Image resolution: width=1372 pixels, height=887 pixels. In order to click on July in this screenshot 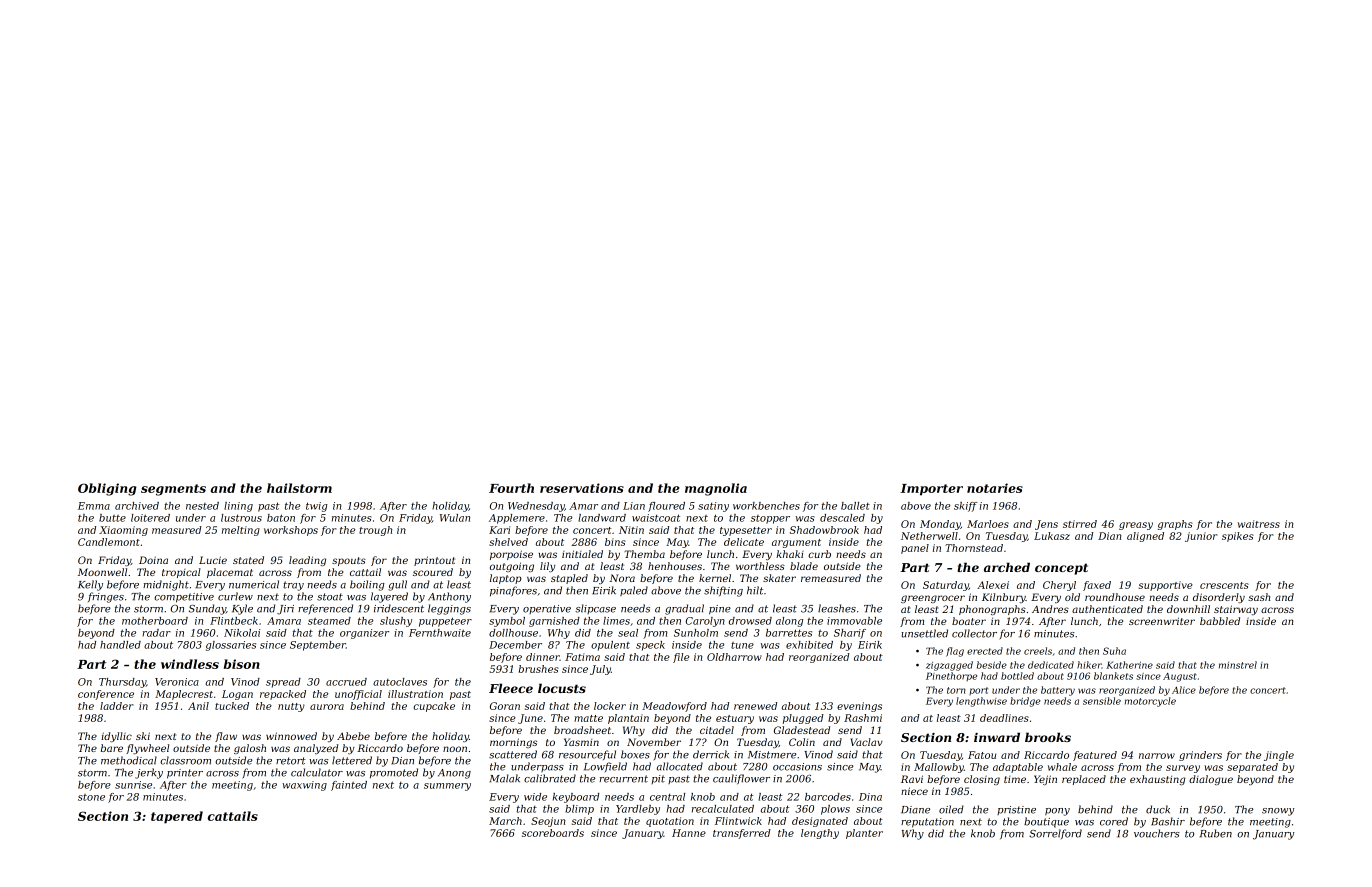, I will do `click(600, 670)`.
